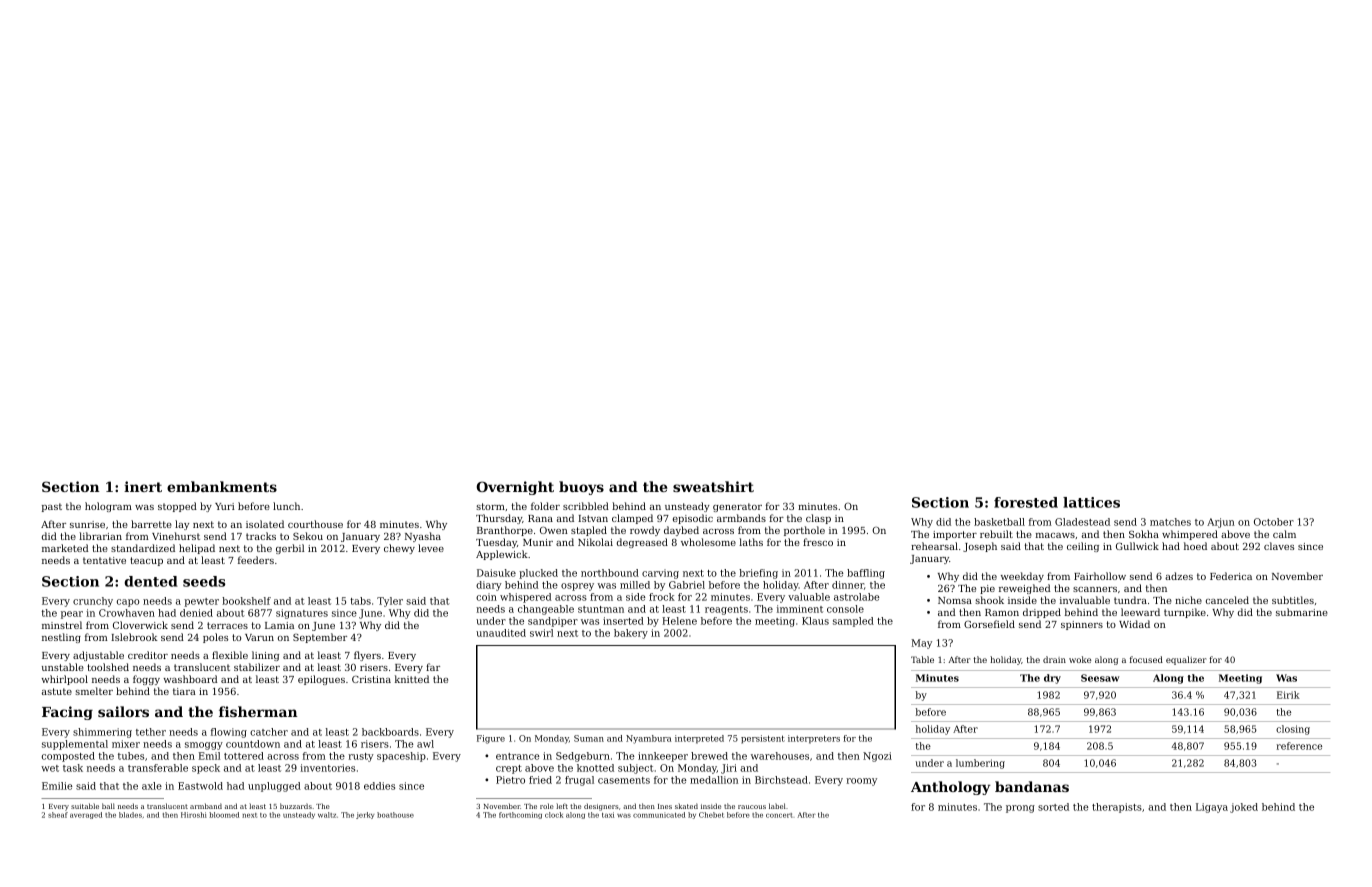 The width and height of the screenshot is (1372, 887). I want to click on Arjun, so click(1221, 523).
